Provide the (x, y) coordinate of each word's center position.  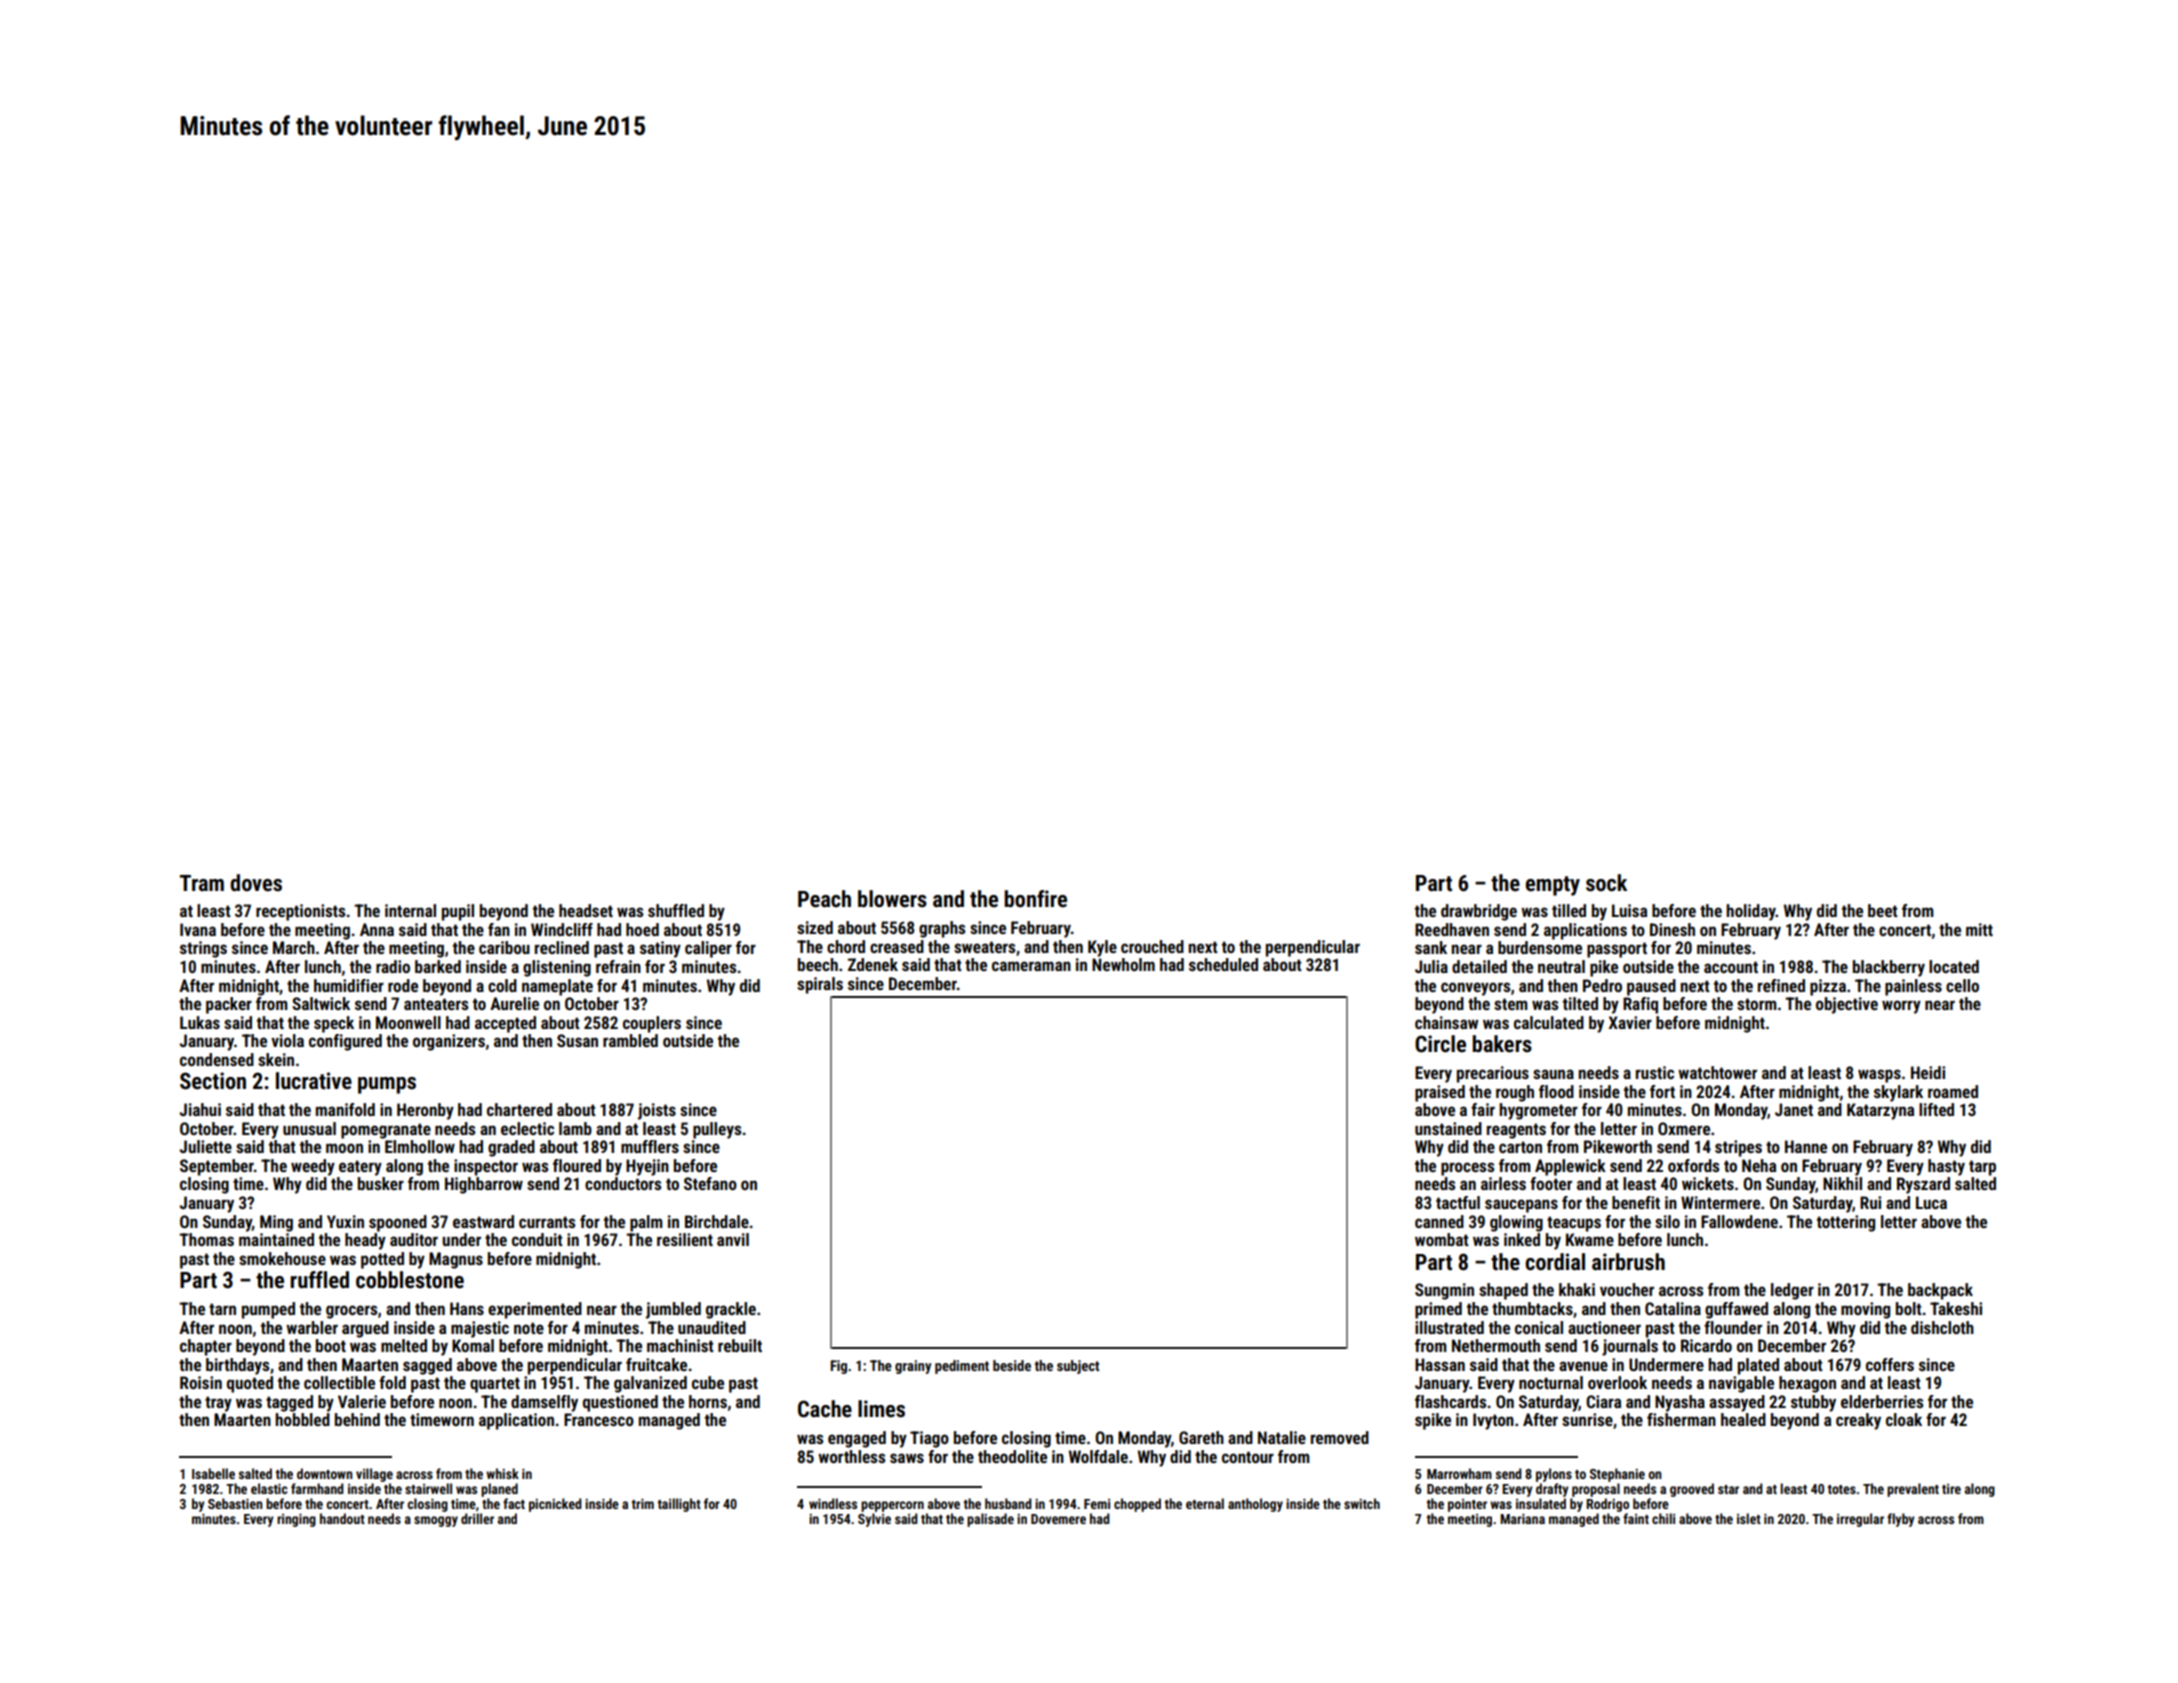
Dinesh (1672, 929)
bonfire (1035, 899)
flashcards (1450, 1401)
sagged (427, 1366)
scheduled (1223, 964)
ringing (296, 1520)
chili (1663, 1518)
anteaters (436, 1004)
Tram (202, 883)
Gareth (1201, 1437)
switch (1362, 1503)
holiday (1751, 912)
